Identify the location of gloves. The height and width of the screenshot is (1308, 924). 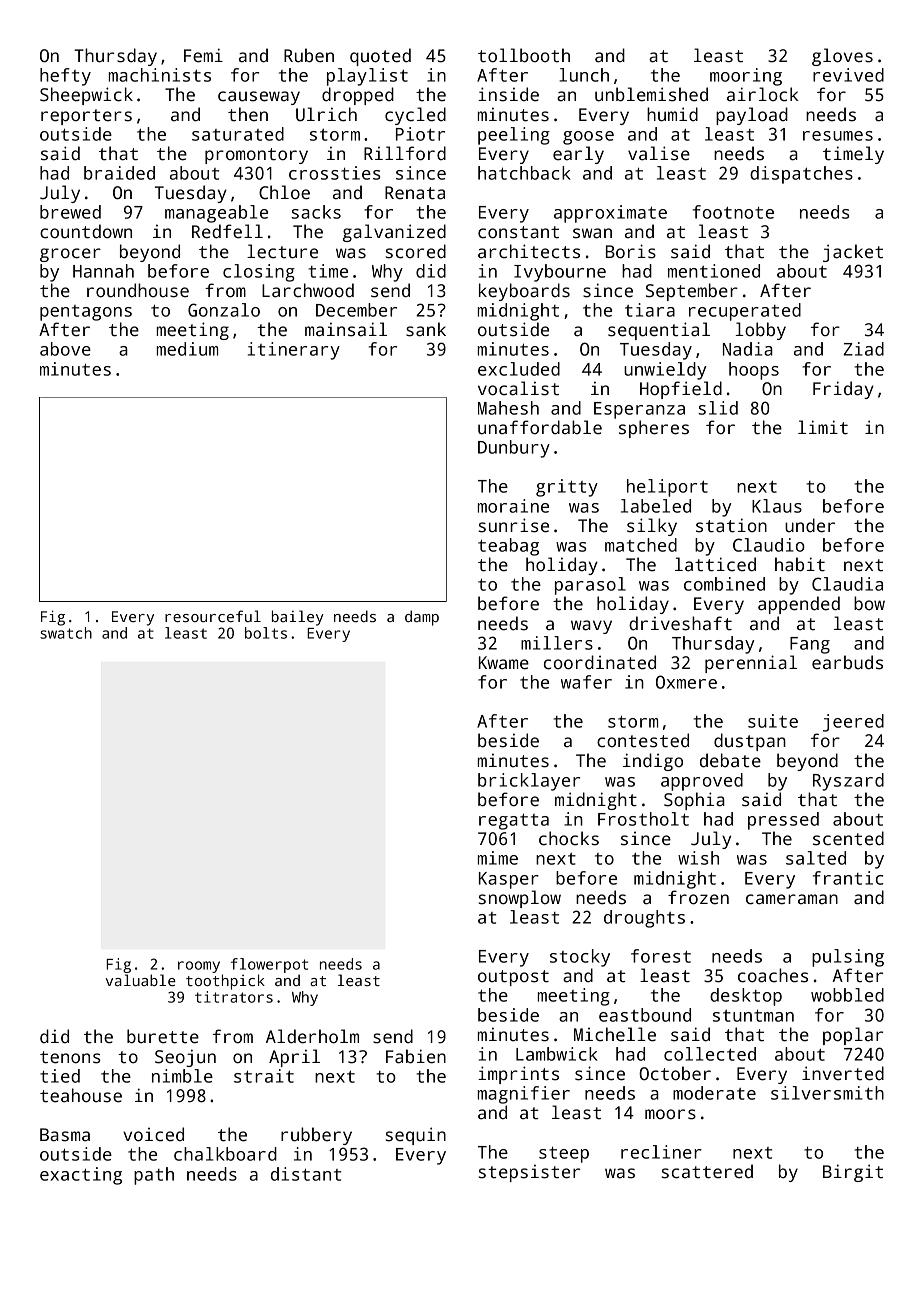
(842, 57).
